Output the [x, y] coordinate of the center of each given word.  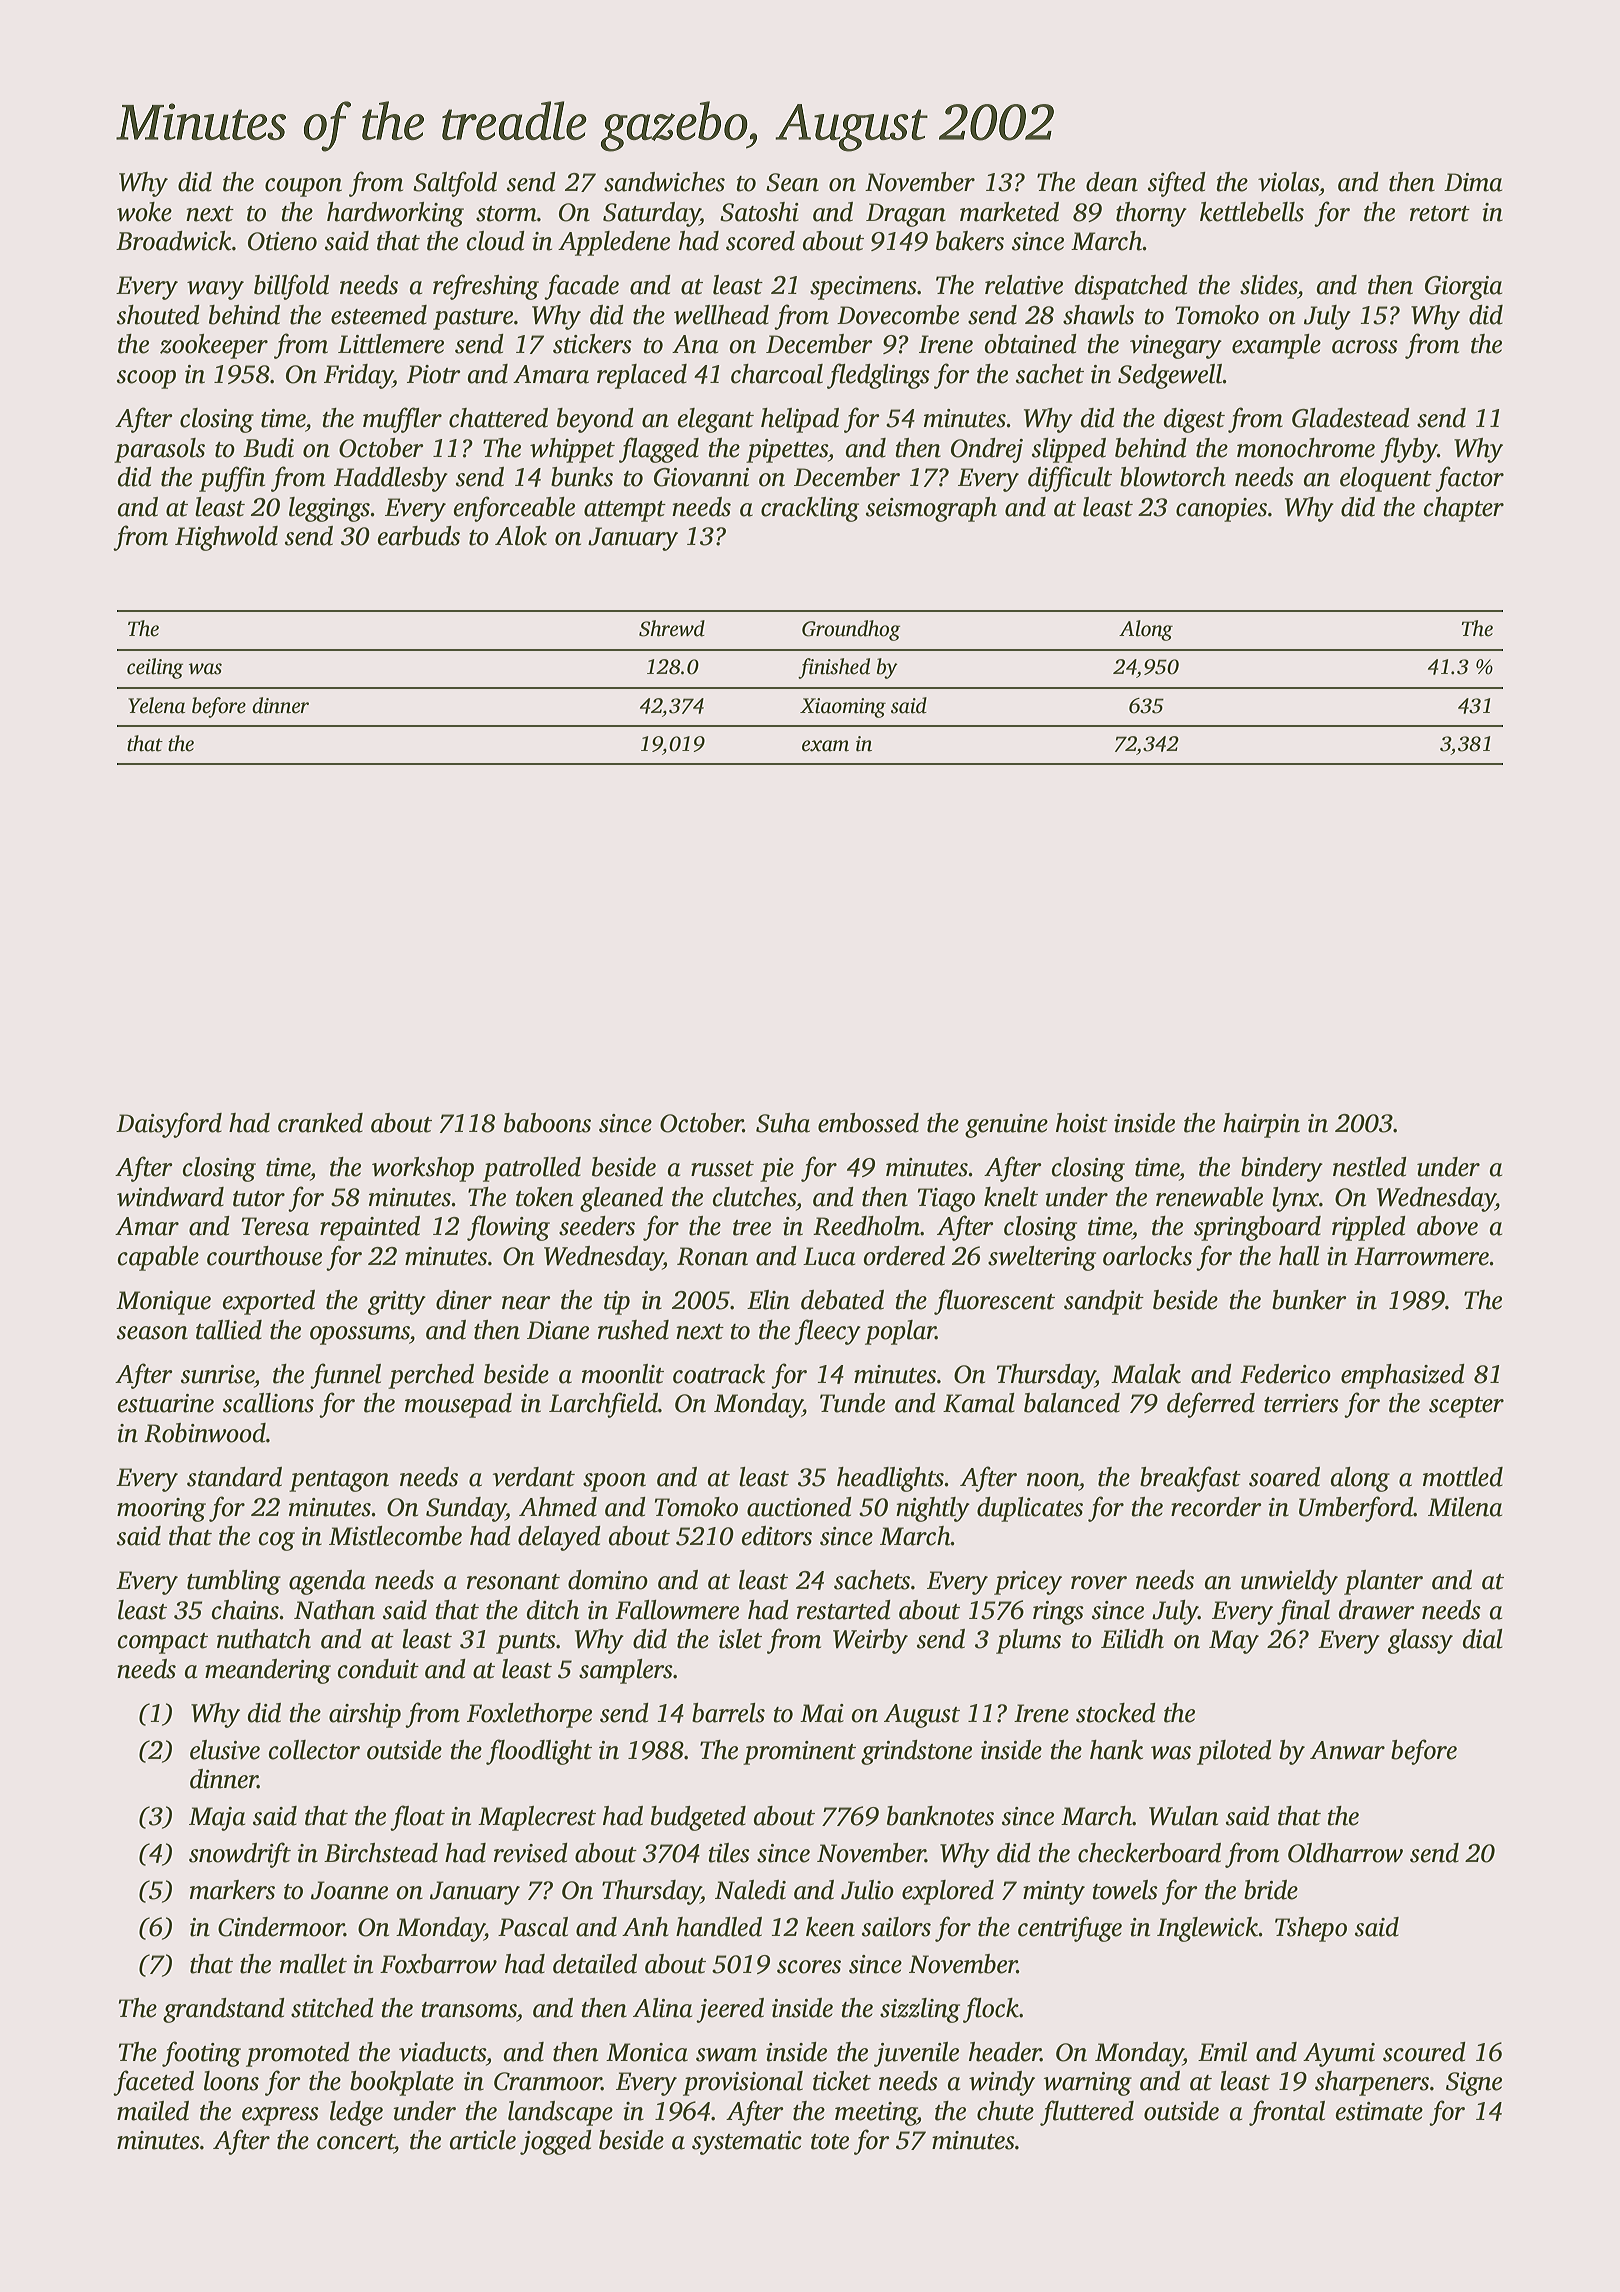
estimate [1379, 2111]
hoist [1082, 1123]
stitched [332, 2008]
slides [1268, 285]
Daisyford [169, 1125]
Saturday [651, 214]
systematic [747, 2143]
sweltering [1042, 1258]
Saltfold [455, 184]
